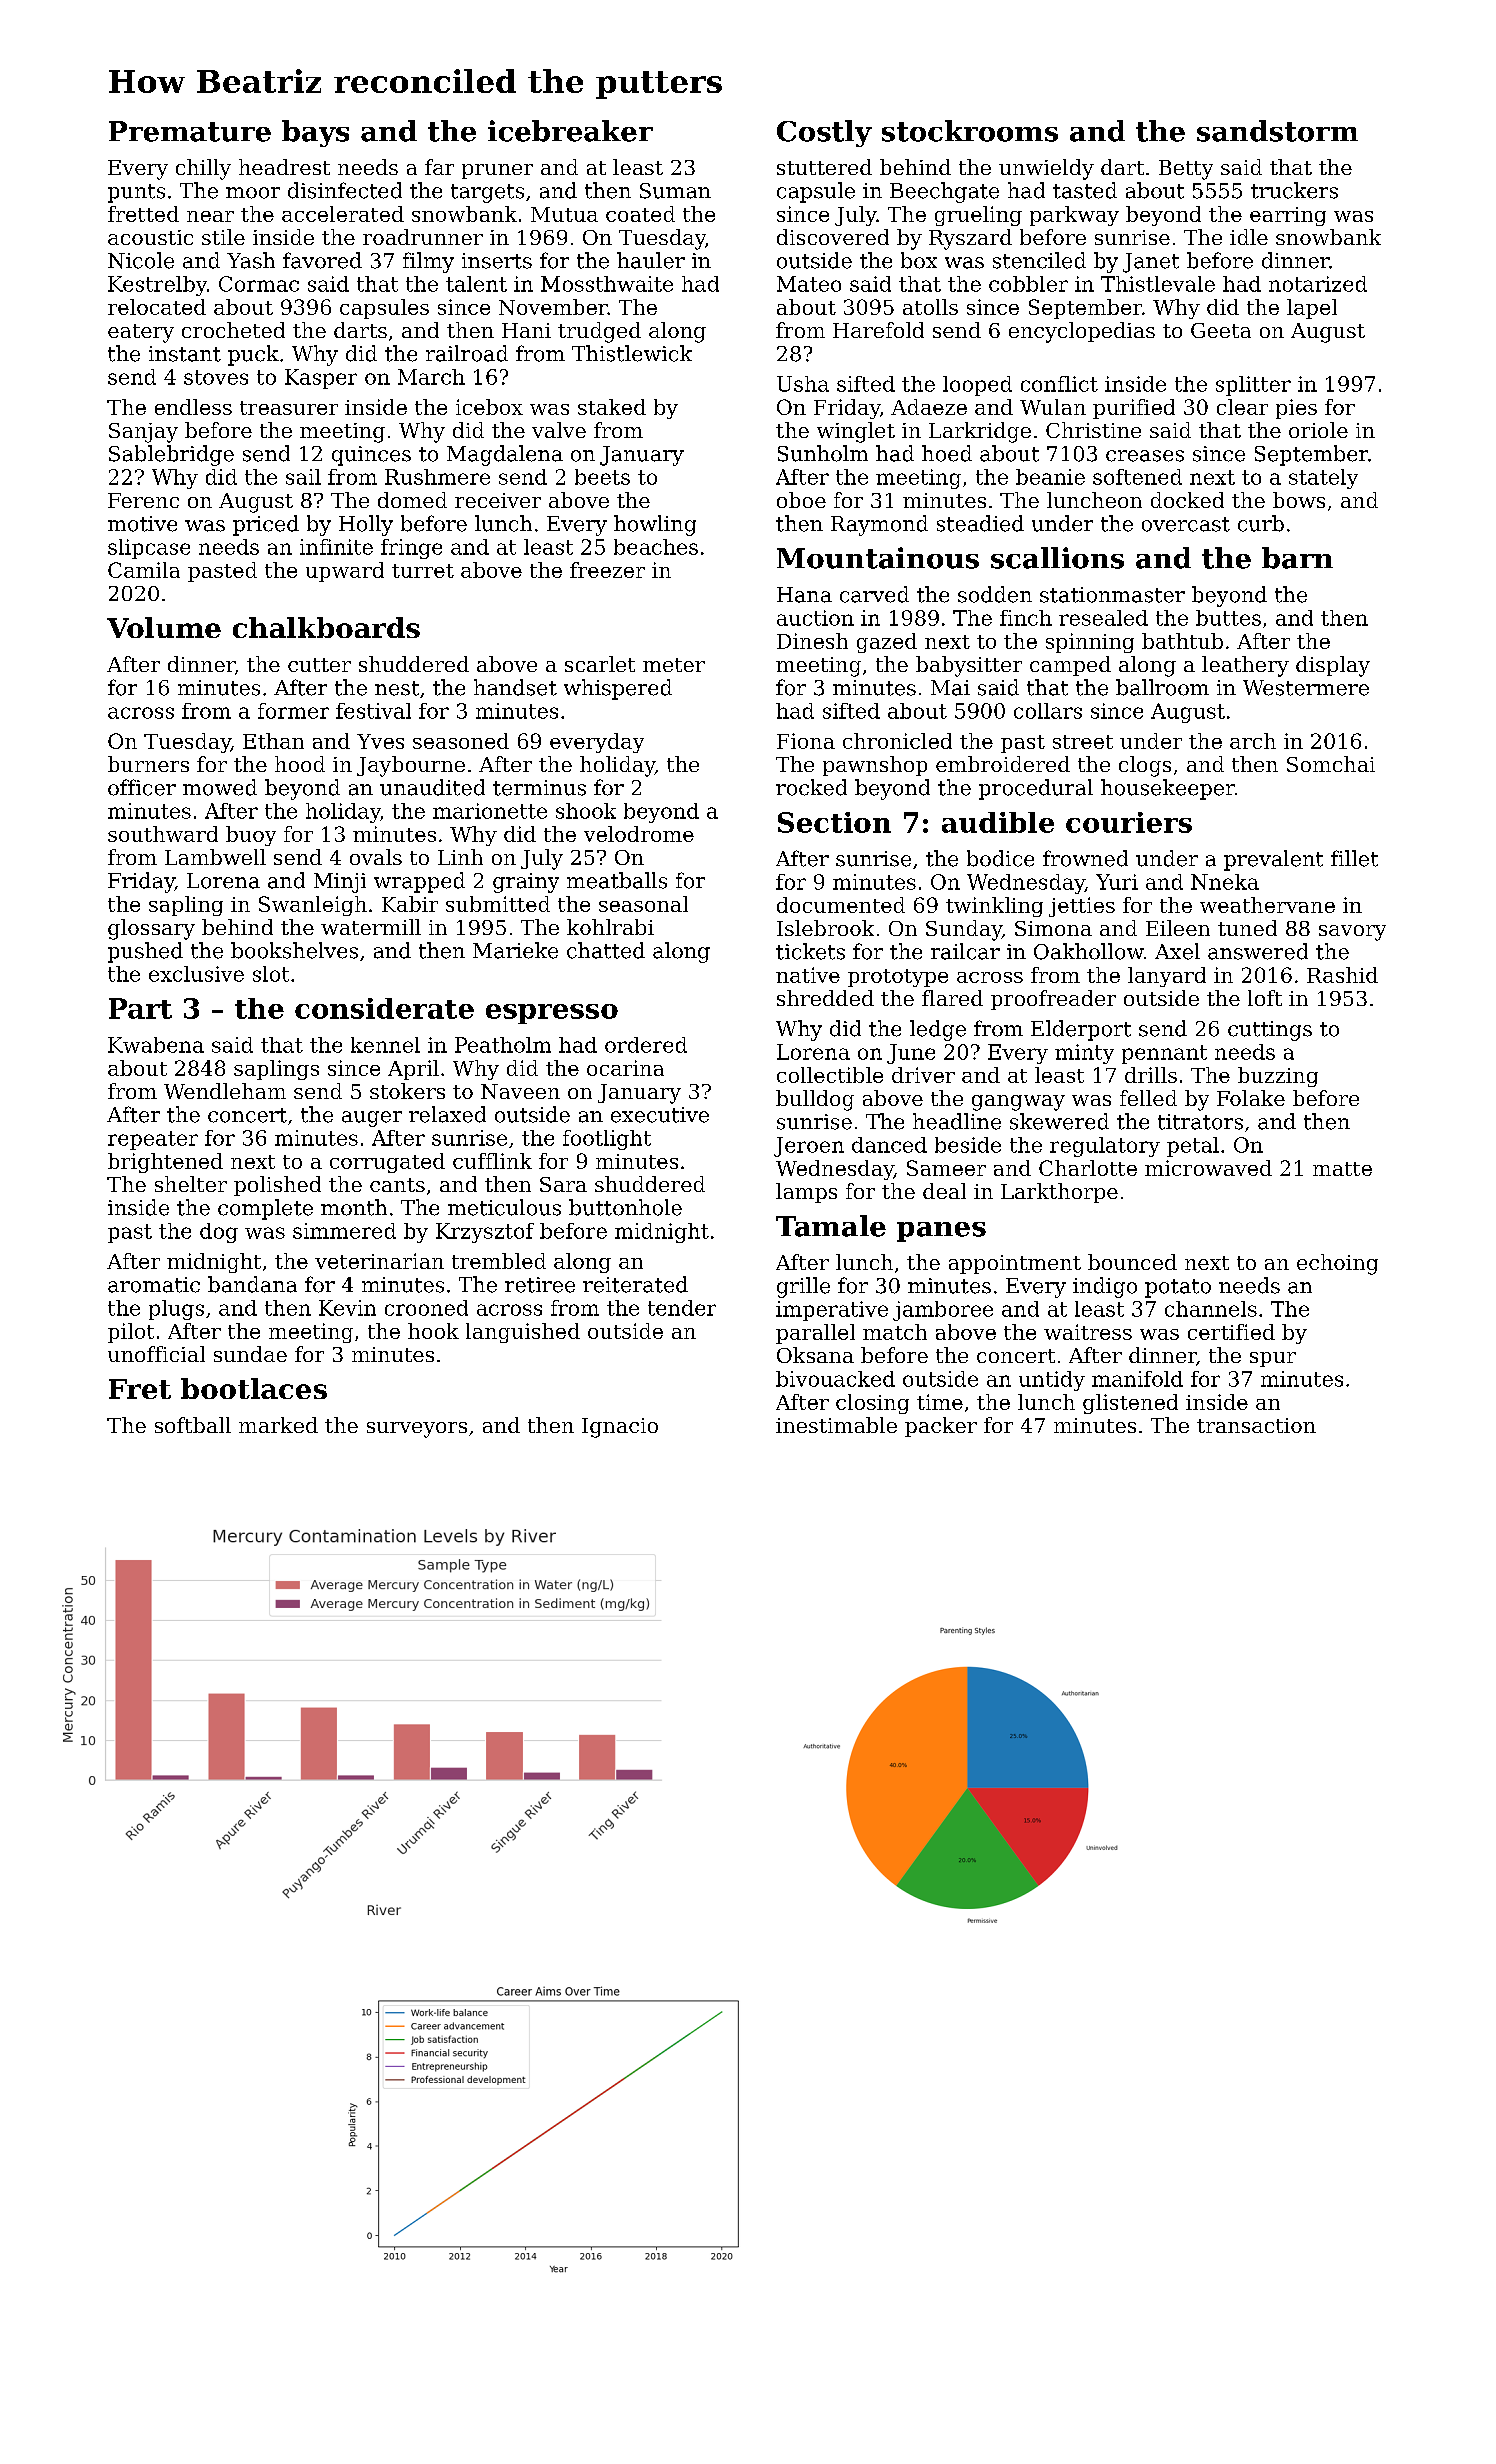  I want to click on shelter, so click(191, 1184).
